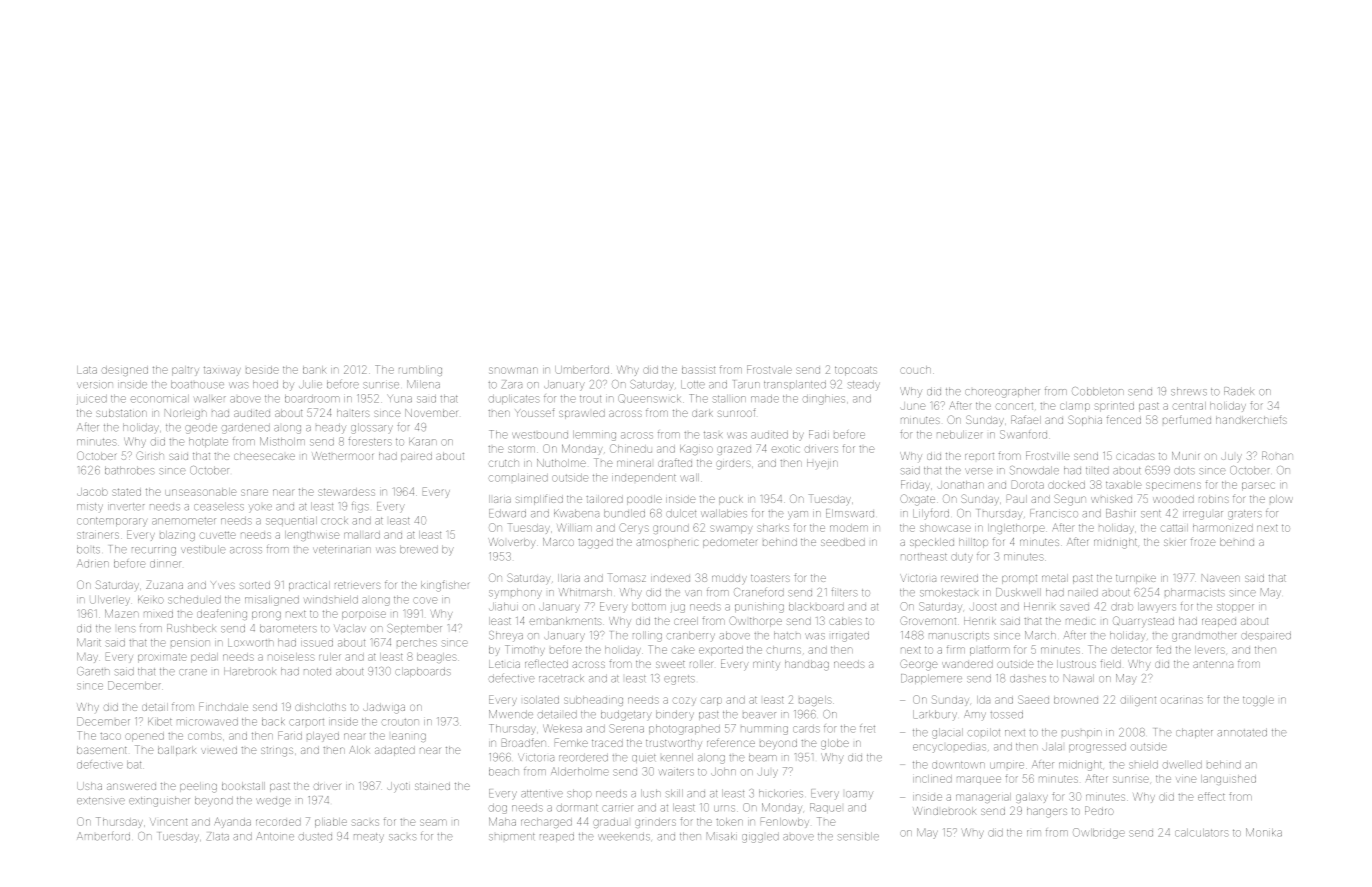 This page has height=887, width=1372. I want to click on dishcloths, so click(320, 707).
